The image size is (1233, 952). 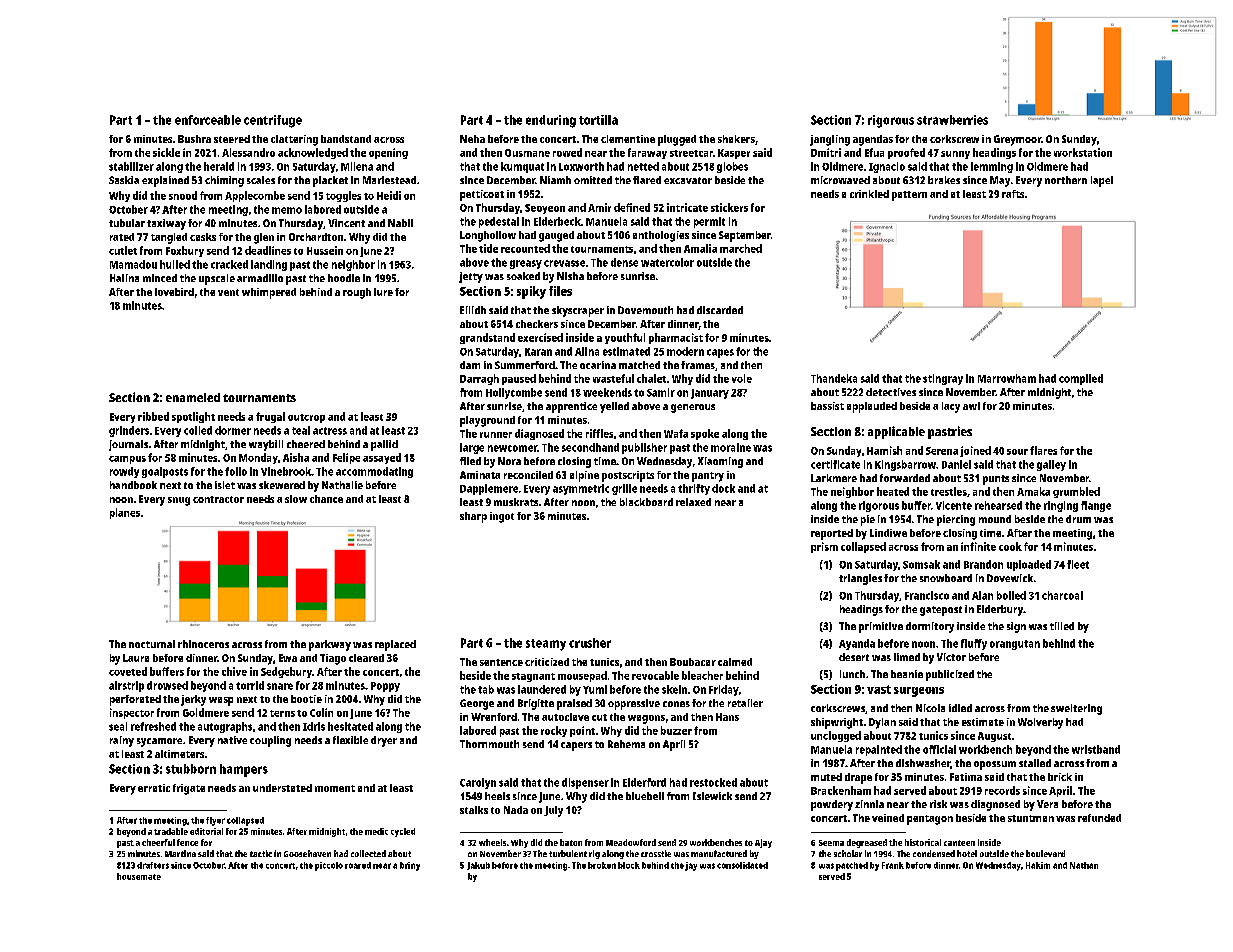 I want to click on patched, so click(x=852, y=866).
